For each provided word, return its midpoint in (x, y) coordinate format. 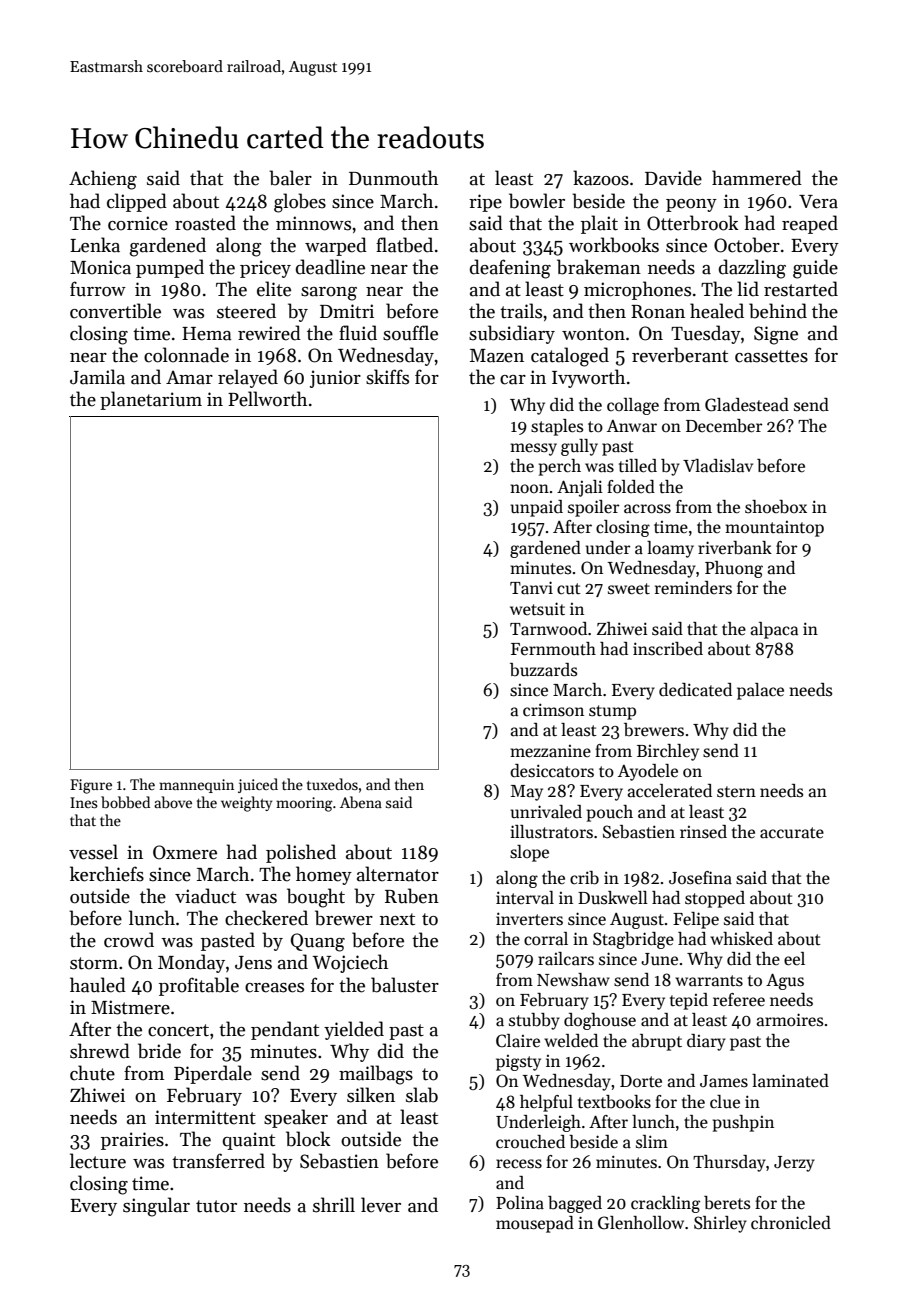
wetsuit (537, 609)
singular (156, 1207)
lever (381, 1205)
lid (748, 289)
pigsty (518, 1063)
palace (760, 691)
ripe (485, 203)
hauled (98, 985)
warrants (709, 981)
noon (529, 488)
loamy (670, 549)
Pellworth (267, 399)
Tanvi (531, 587)
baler (290, 178)
